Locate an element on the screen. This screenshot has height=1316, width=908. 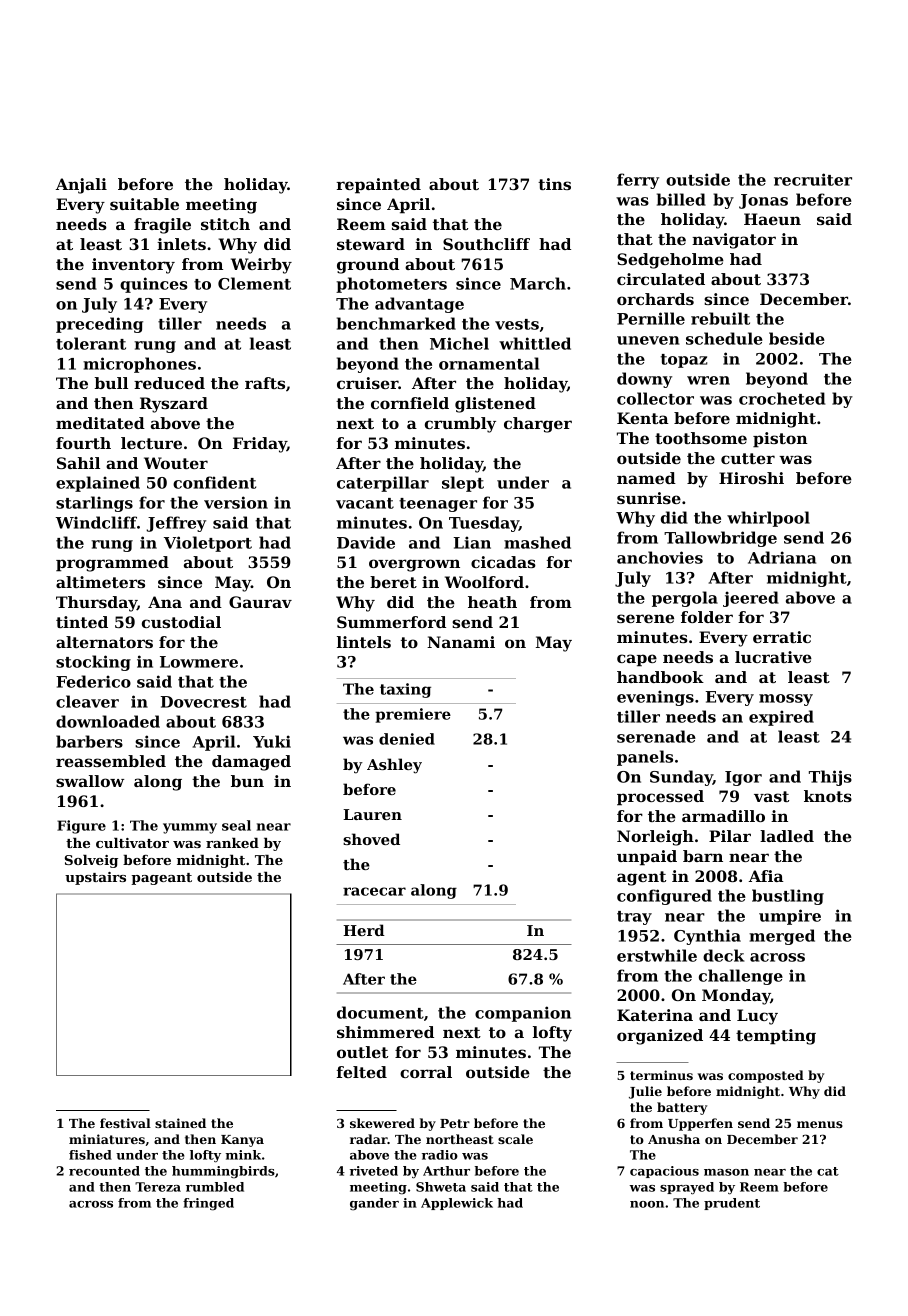
Cynthia is located at coordinates (707, 937).
